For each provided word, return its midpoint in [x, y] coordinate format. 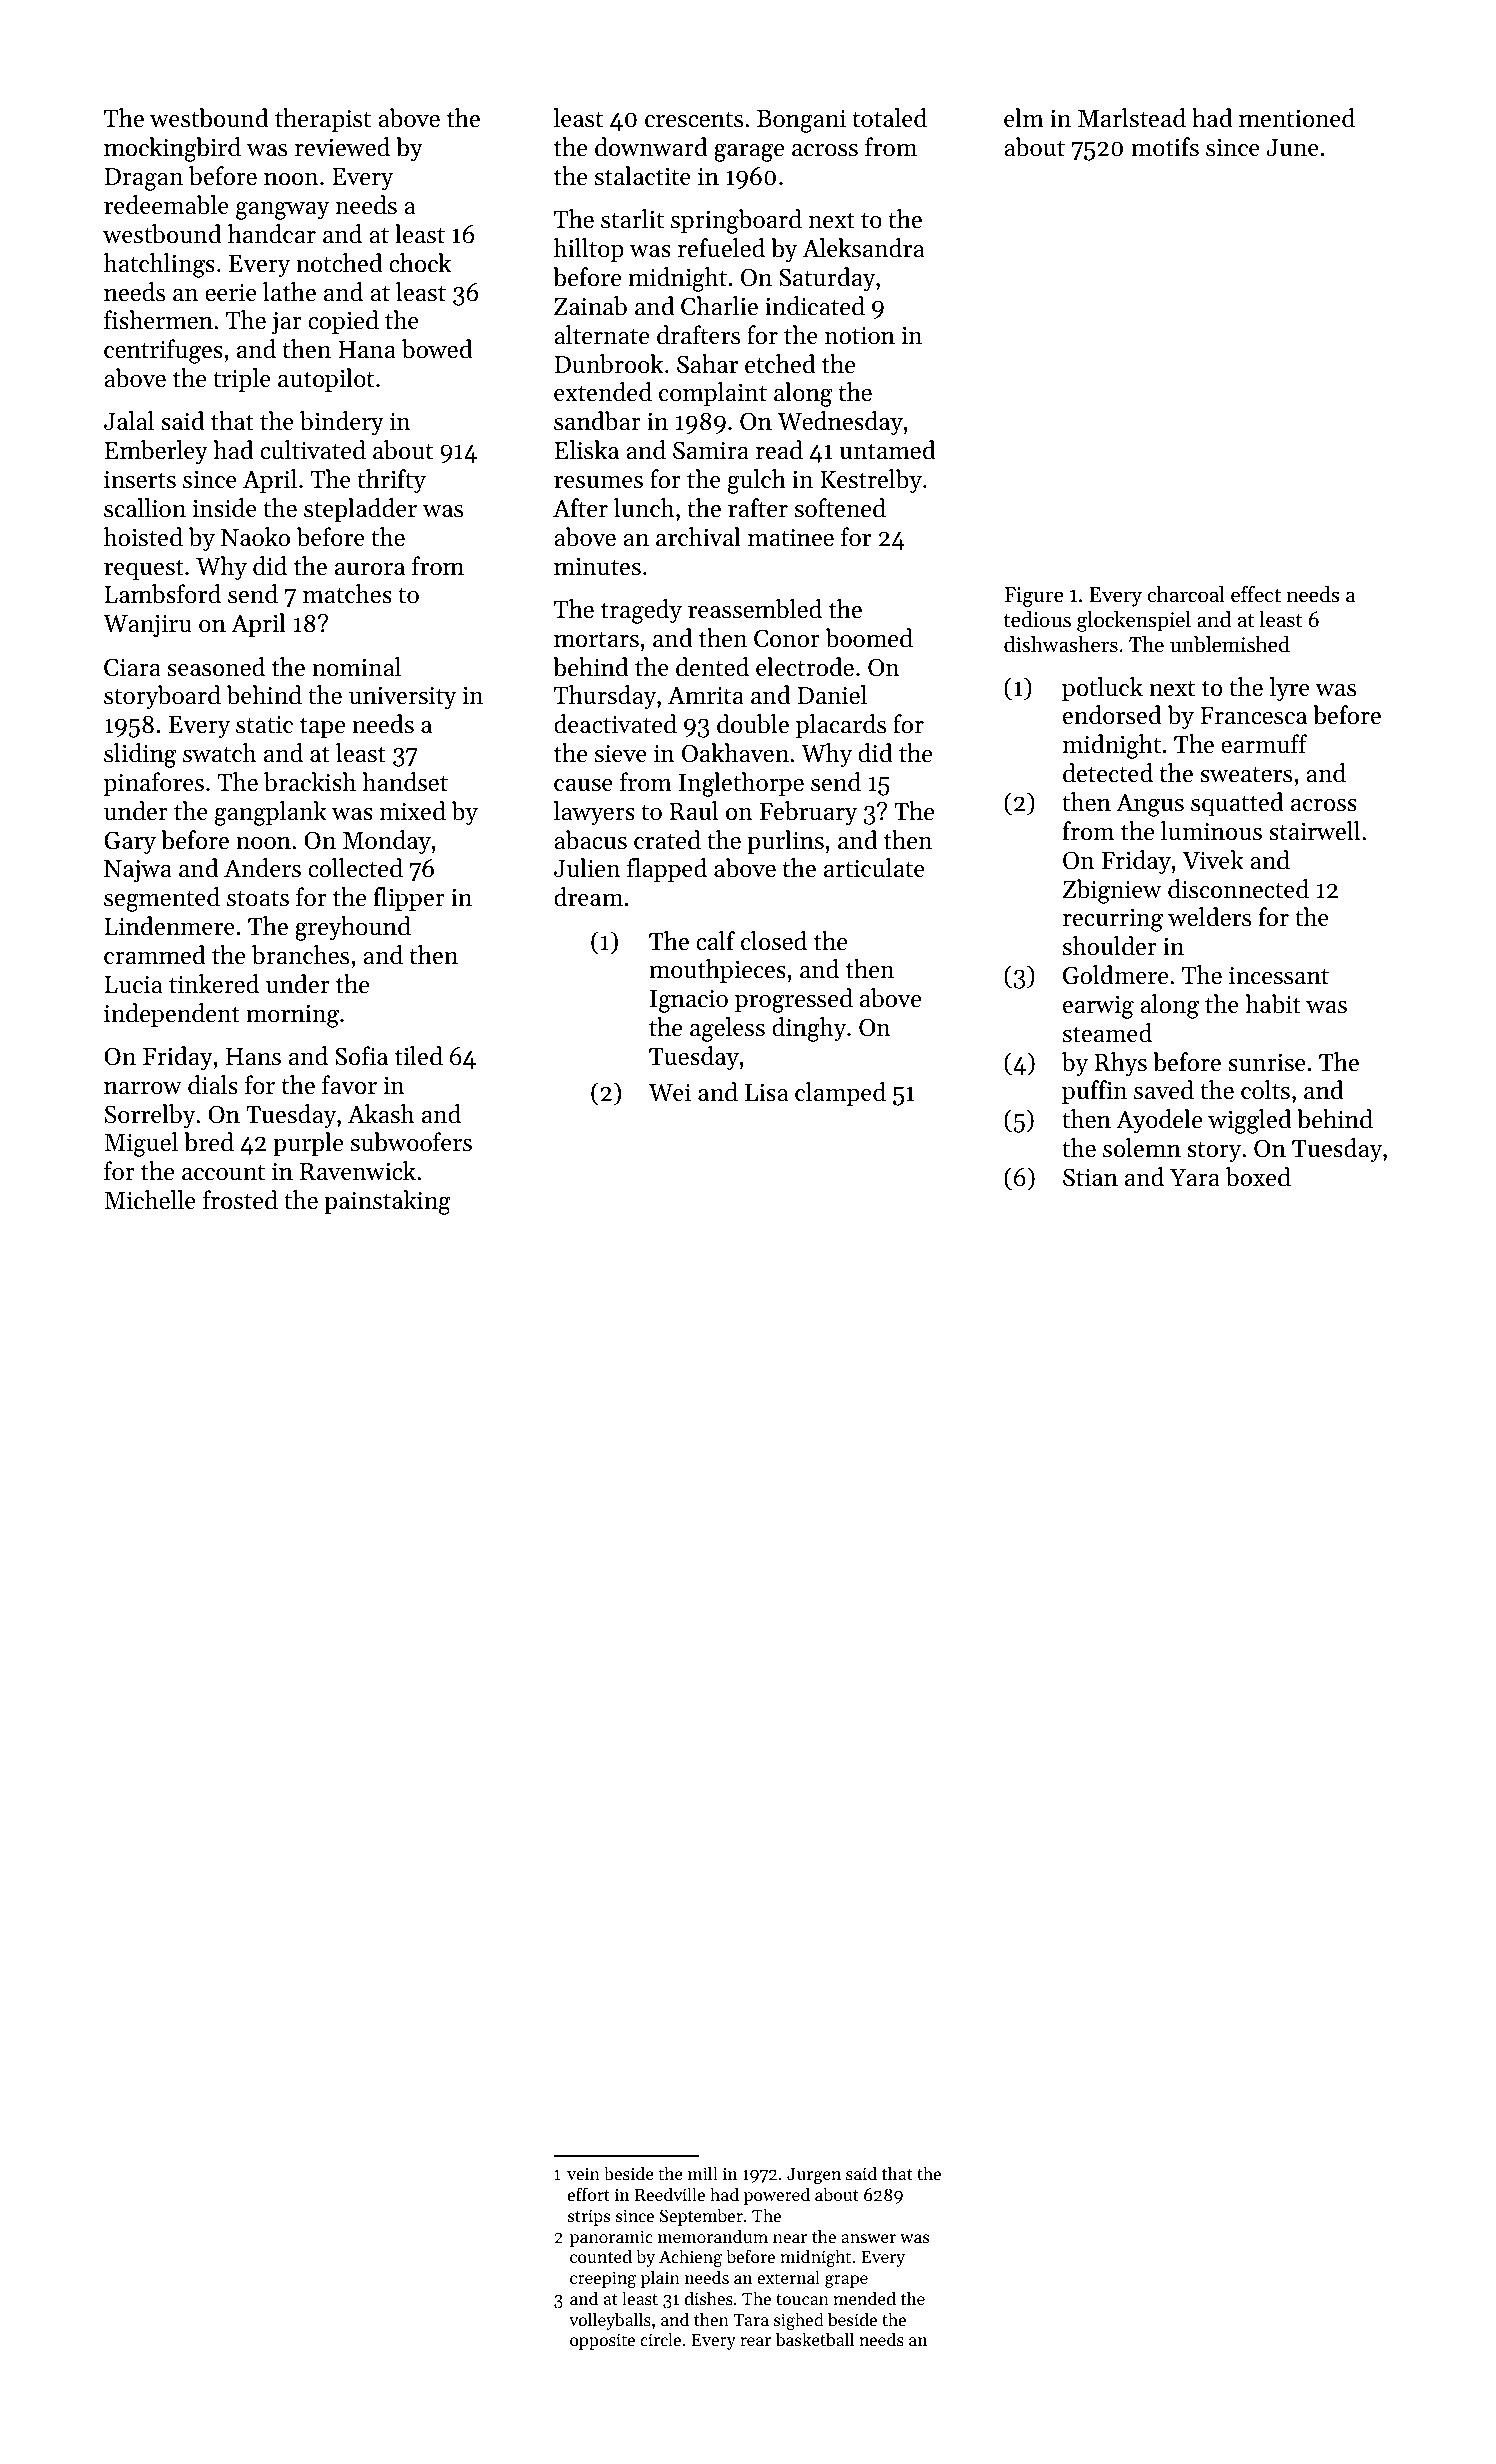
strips [589, 2217]
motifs [1165, 147]
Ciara [132, 667]
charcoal [1186, 594]
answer [868, 2238]
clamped [840, 1094]
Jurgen [814, 2176]
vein [583, 2173]
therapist [323, 120]
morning [292, 1016]
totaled [890, 118]
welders [1209, 917]
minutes [597, 566]
